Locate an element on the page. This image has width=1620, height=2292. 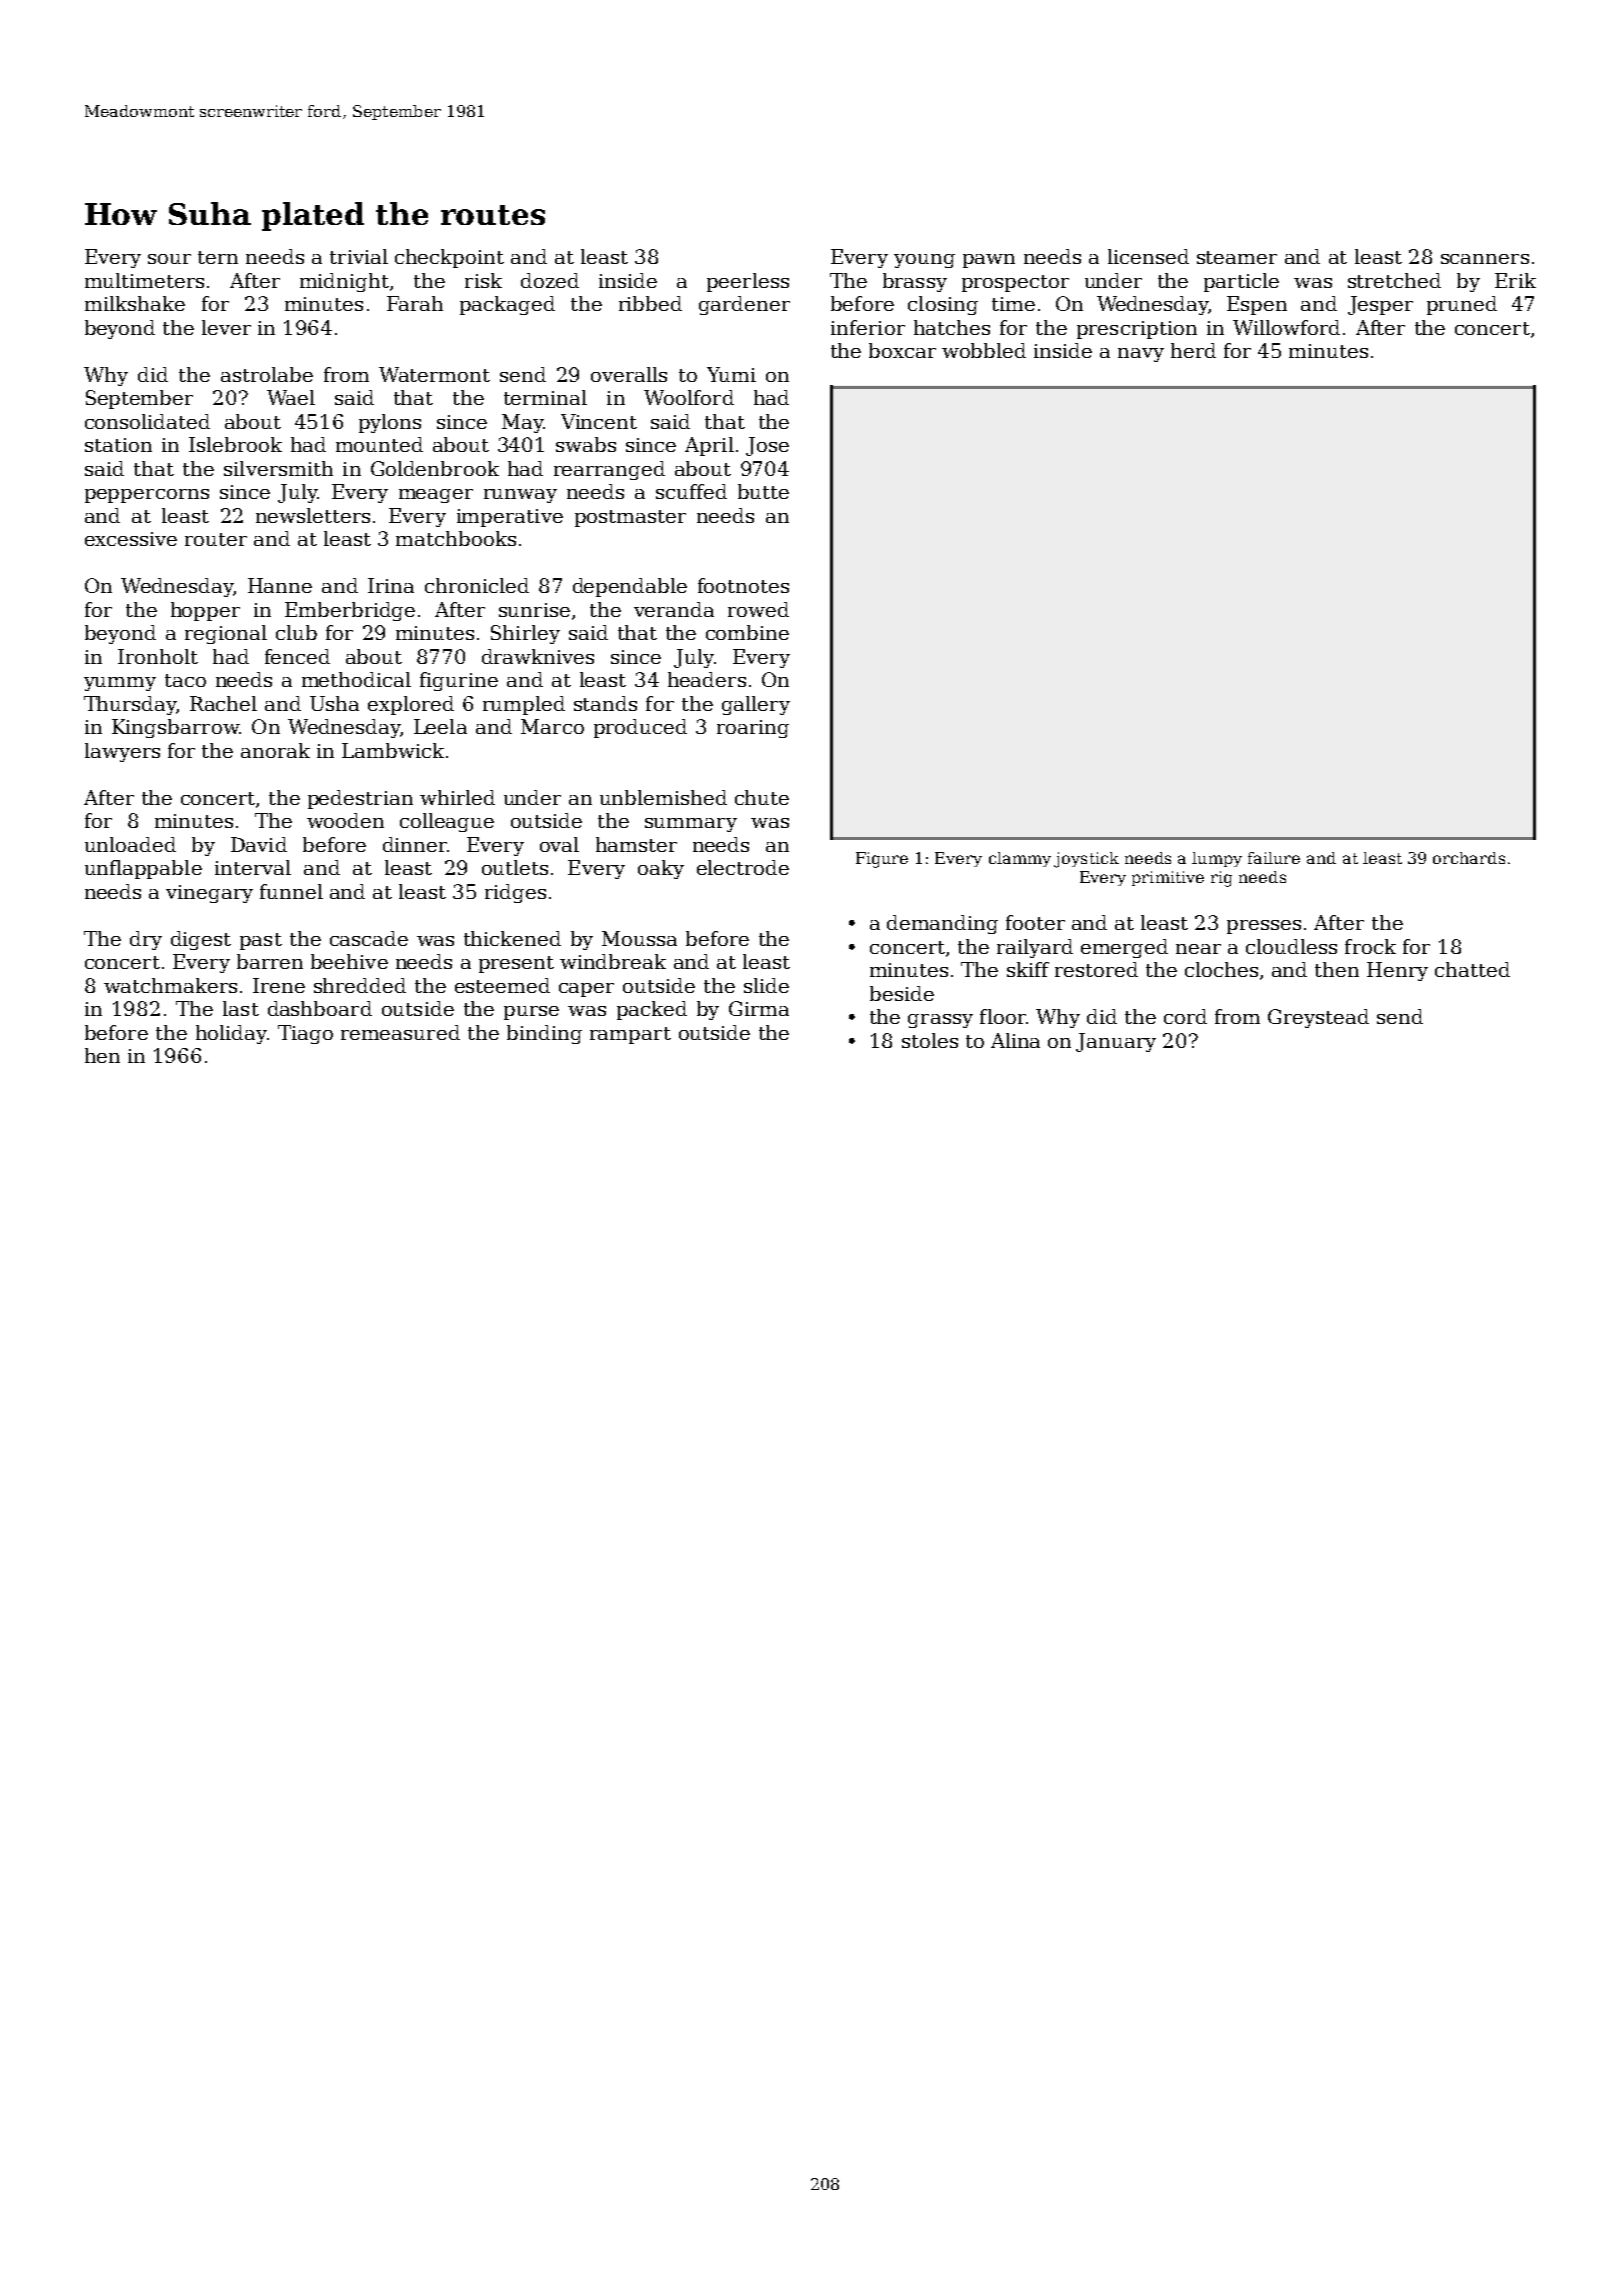
combine is located at coordinates (747, 632).
